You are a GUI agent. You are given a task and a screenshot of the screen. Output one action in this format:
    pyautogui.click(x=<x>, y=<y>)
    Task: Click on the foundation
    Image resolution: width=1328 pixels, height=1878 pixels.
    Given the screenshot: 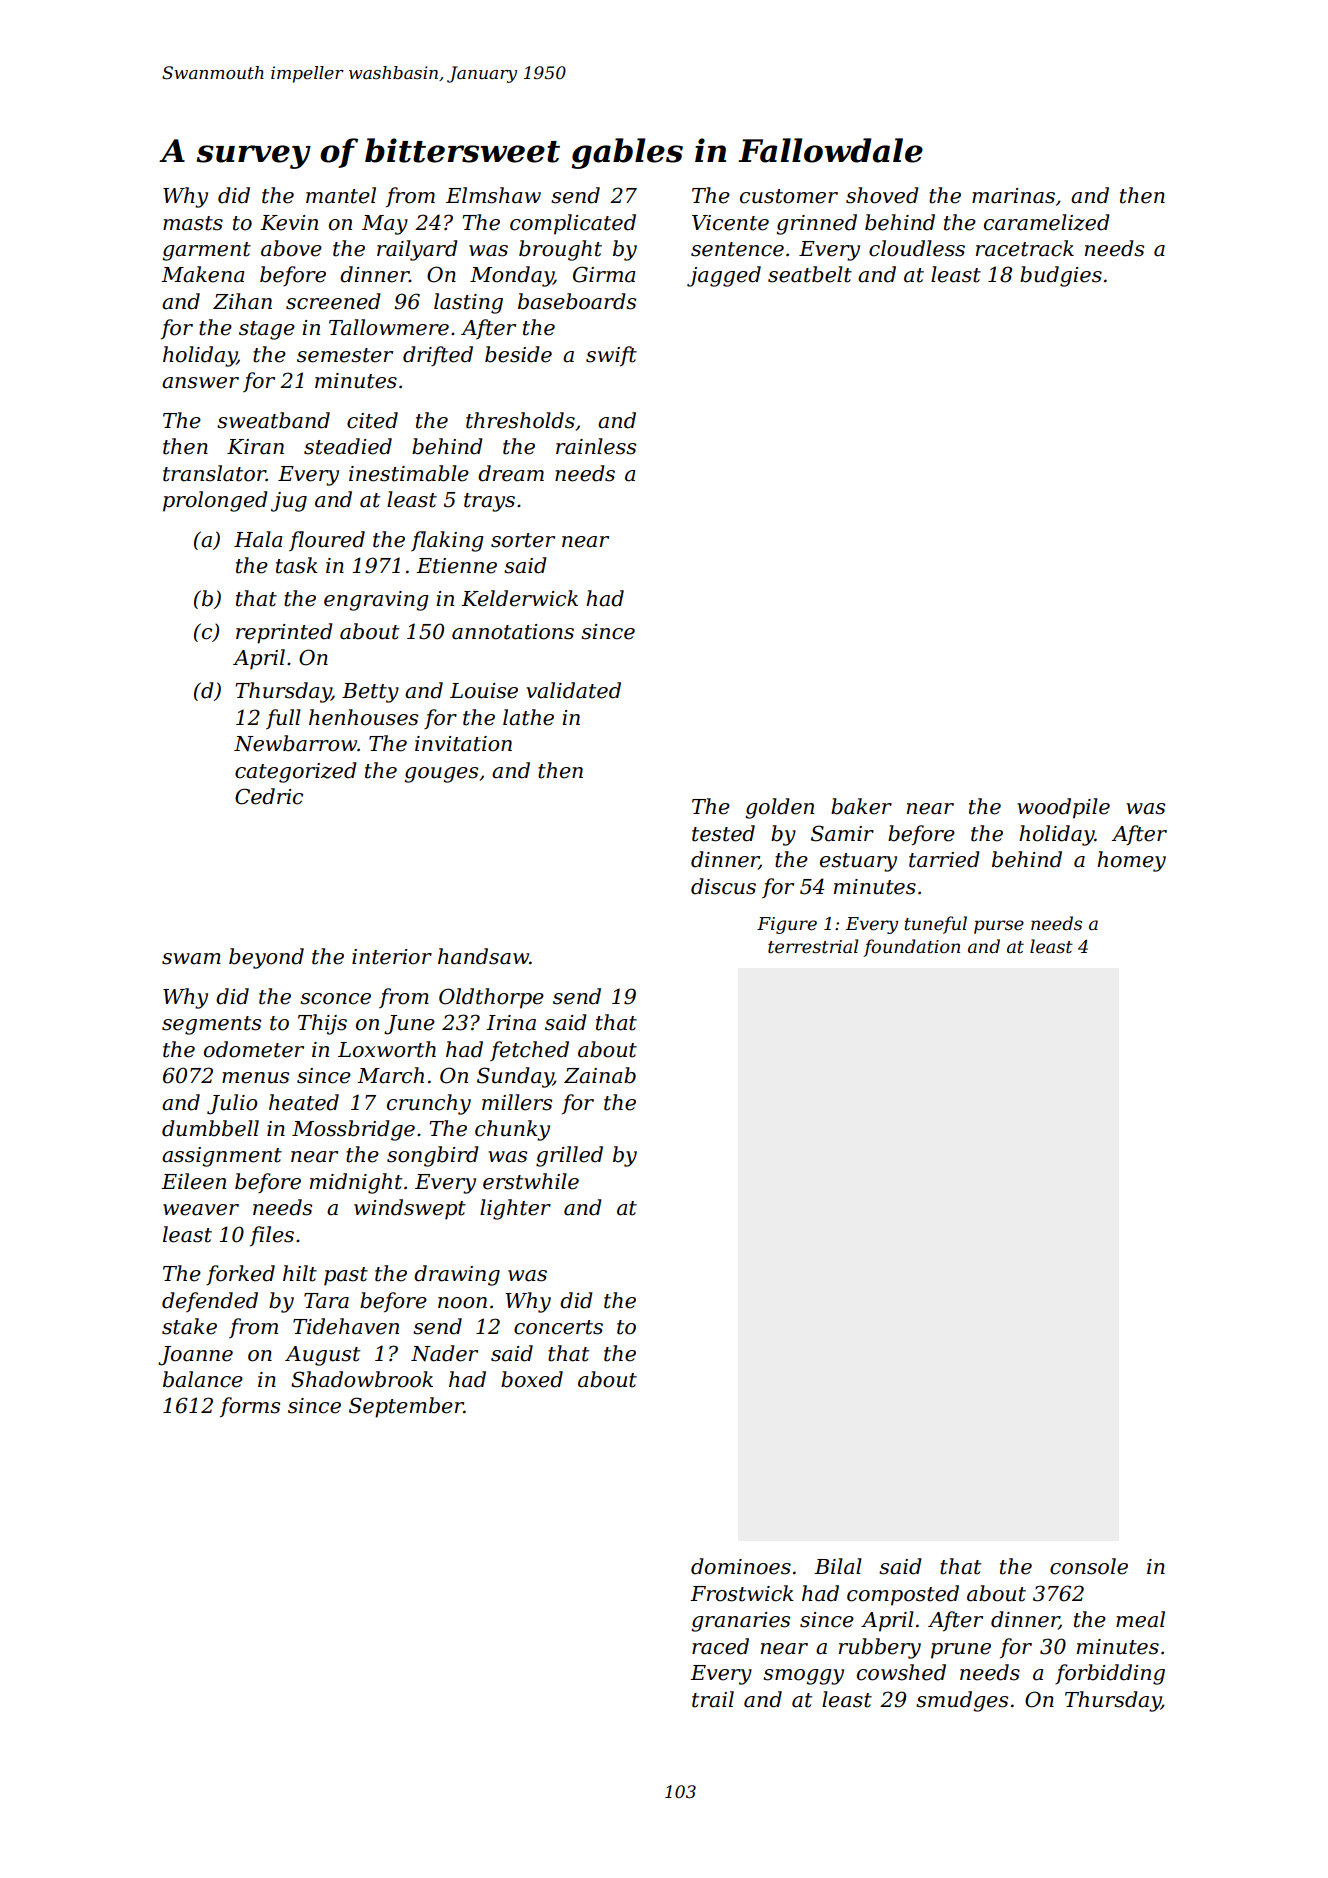 What is the action you would take?
    pyautogui.click(x=911, y=948)
